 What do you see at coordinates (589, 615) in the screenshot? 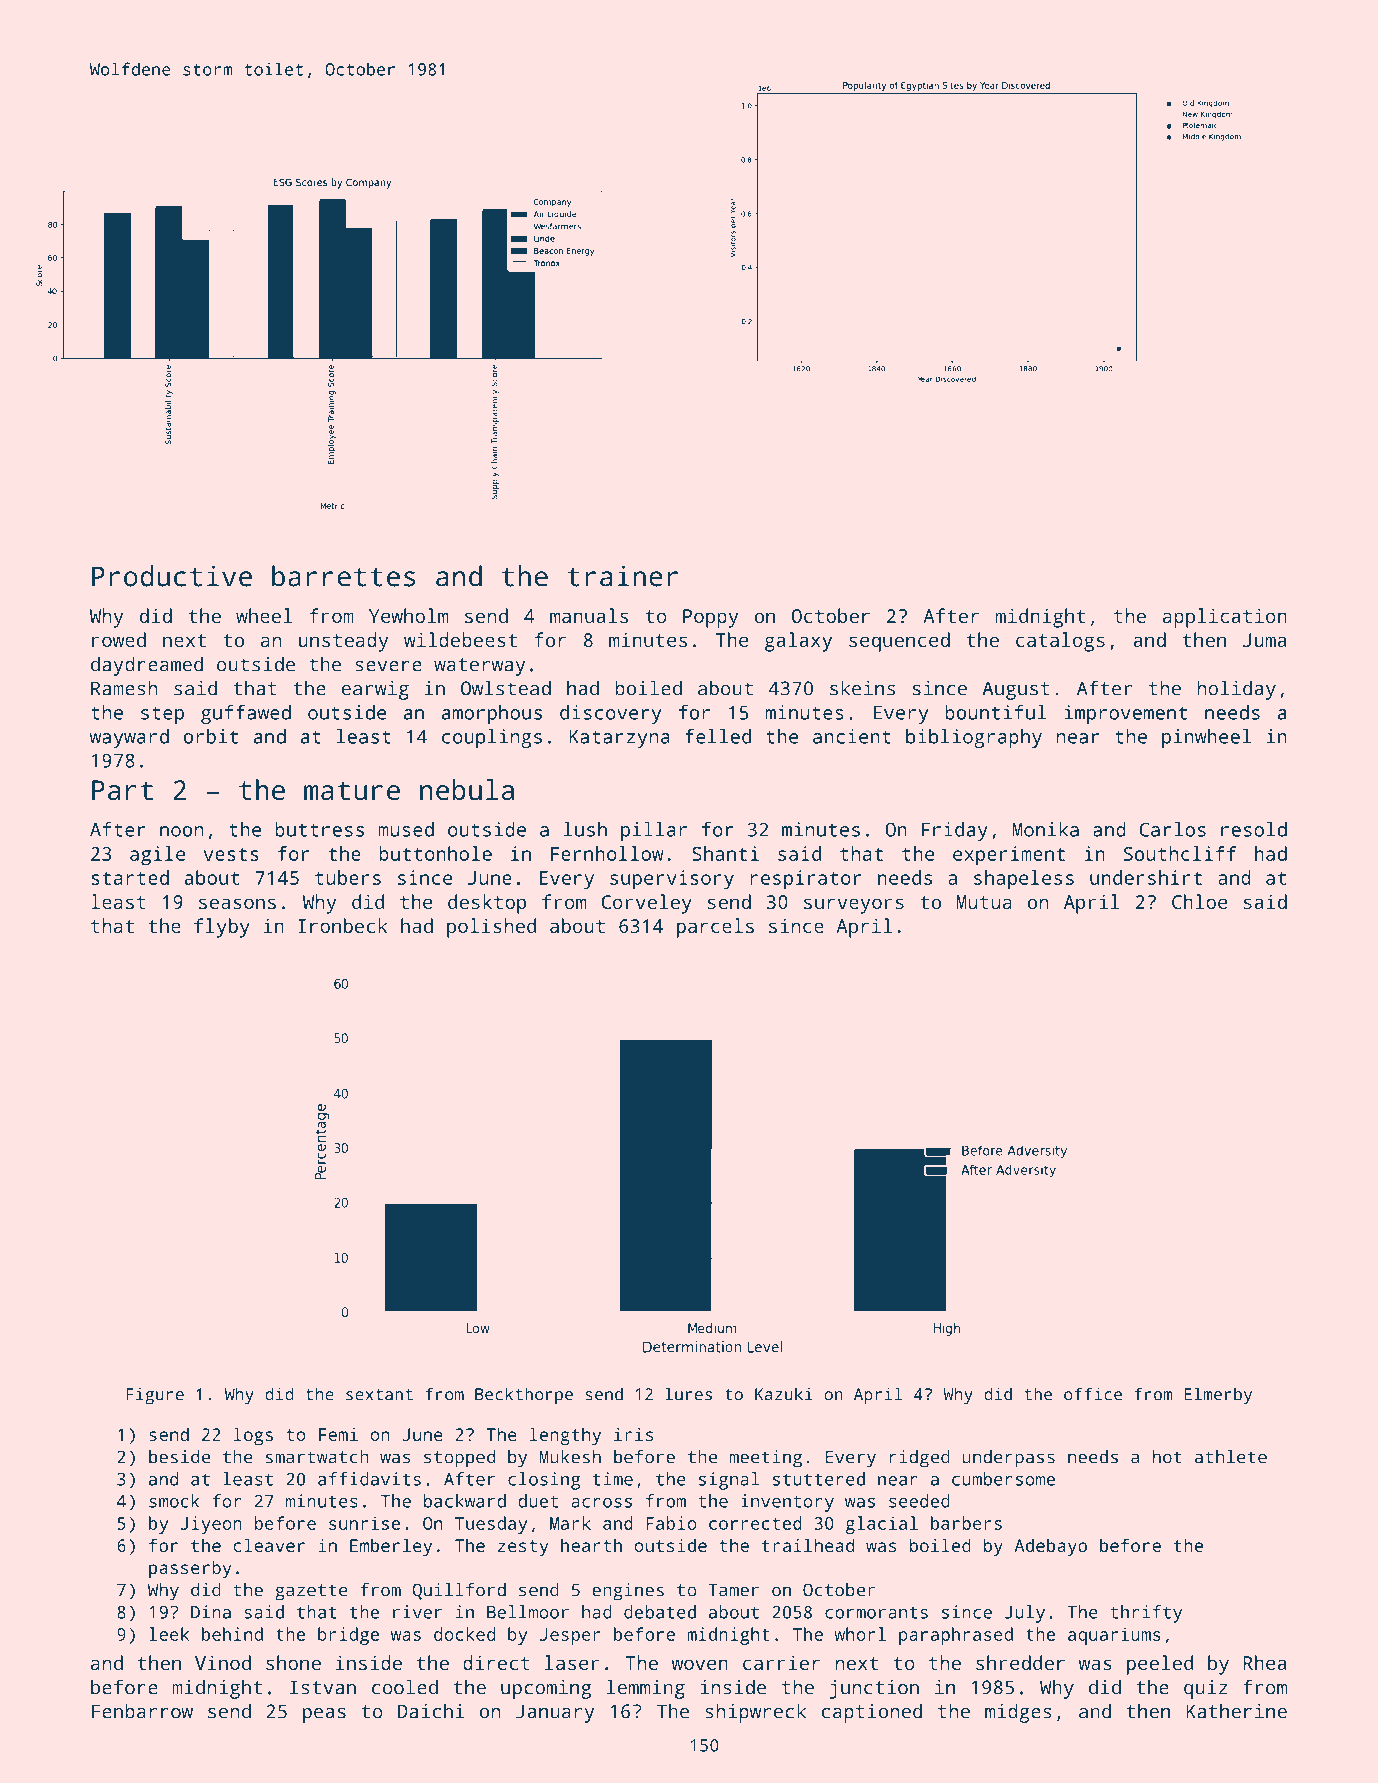
I see `manuals` at bounding box center [589, 615].
